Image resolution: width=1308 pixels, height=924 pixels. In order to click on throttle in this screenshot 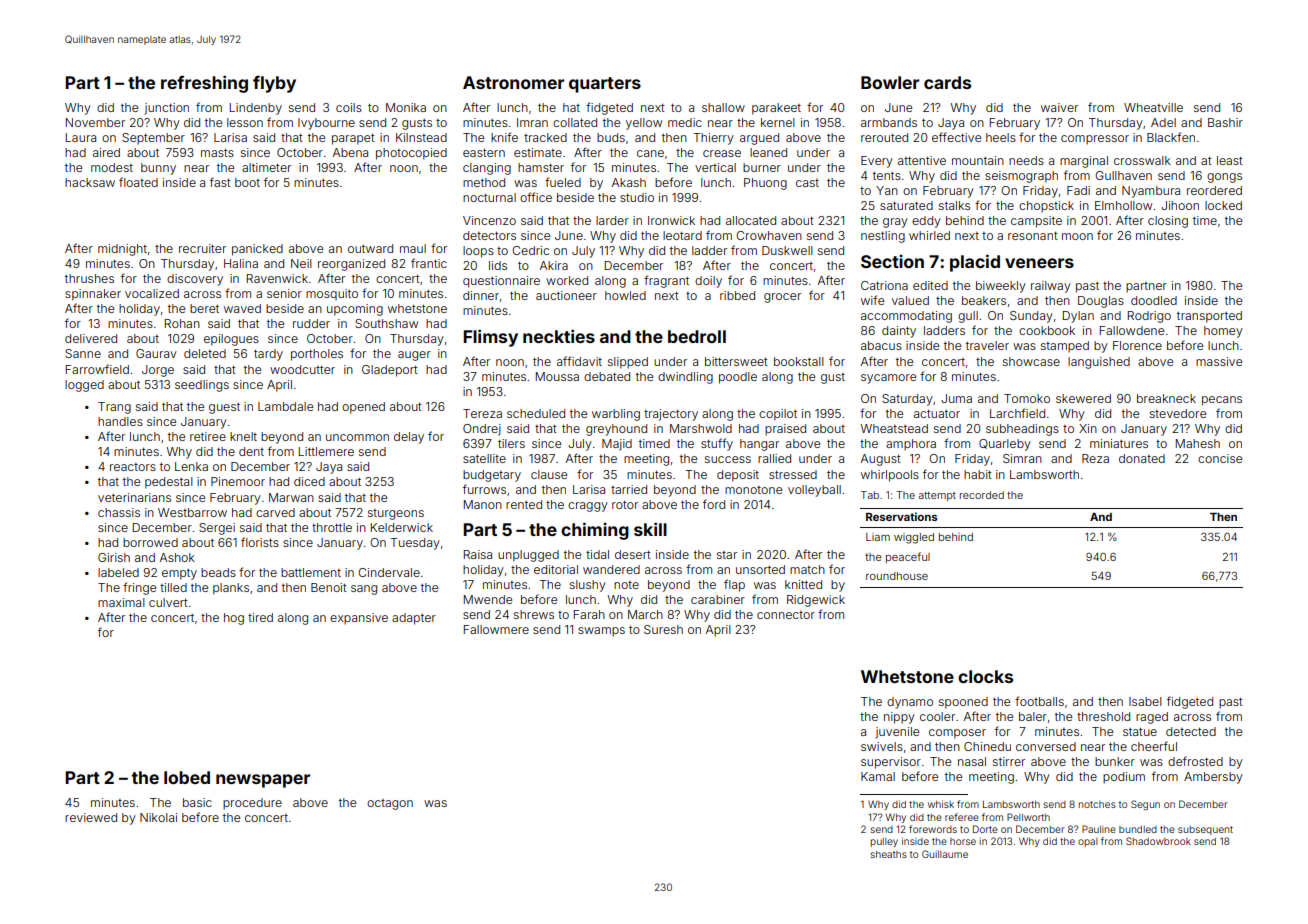, I will do `click(332, 527)`.
